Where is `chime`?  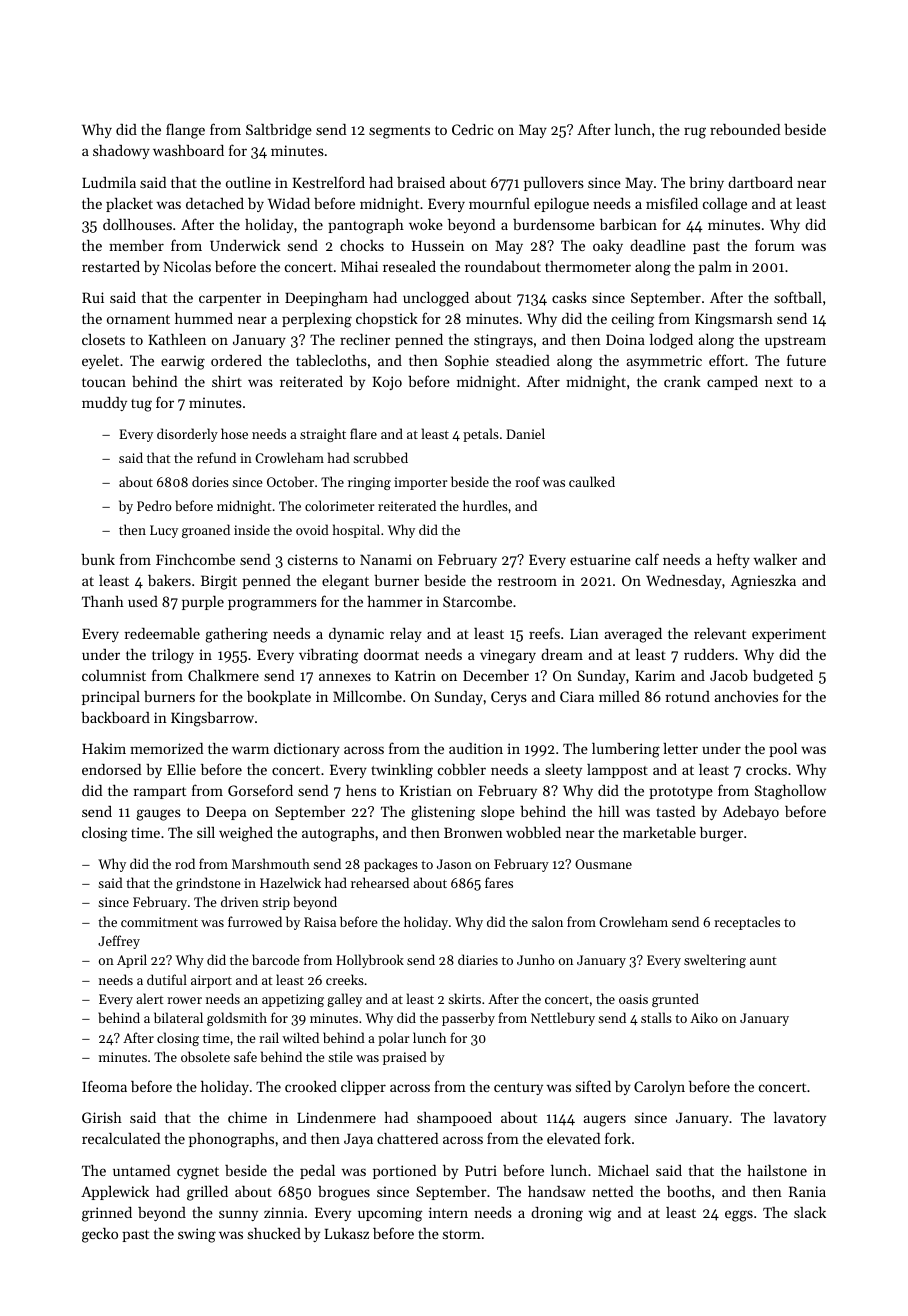
chime is located at coordinates (247, 1117).
